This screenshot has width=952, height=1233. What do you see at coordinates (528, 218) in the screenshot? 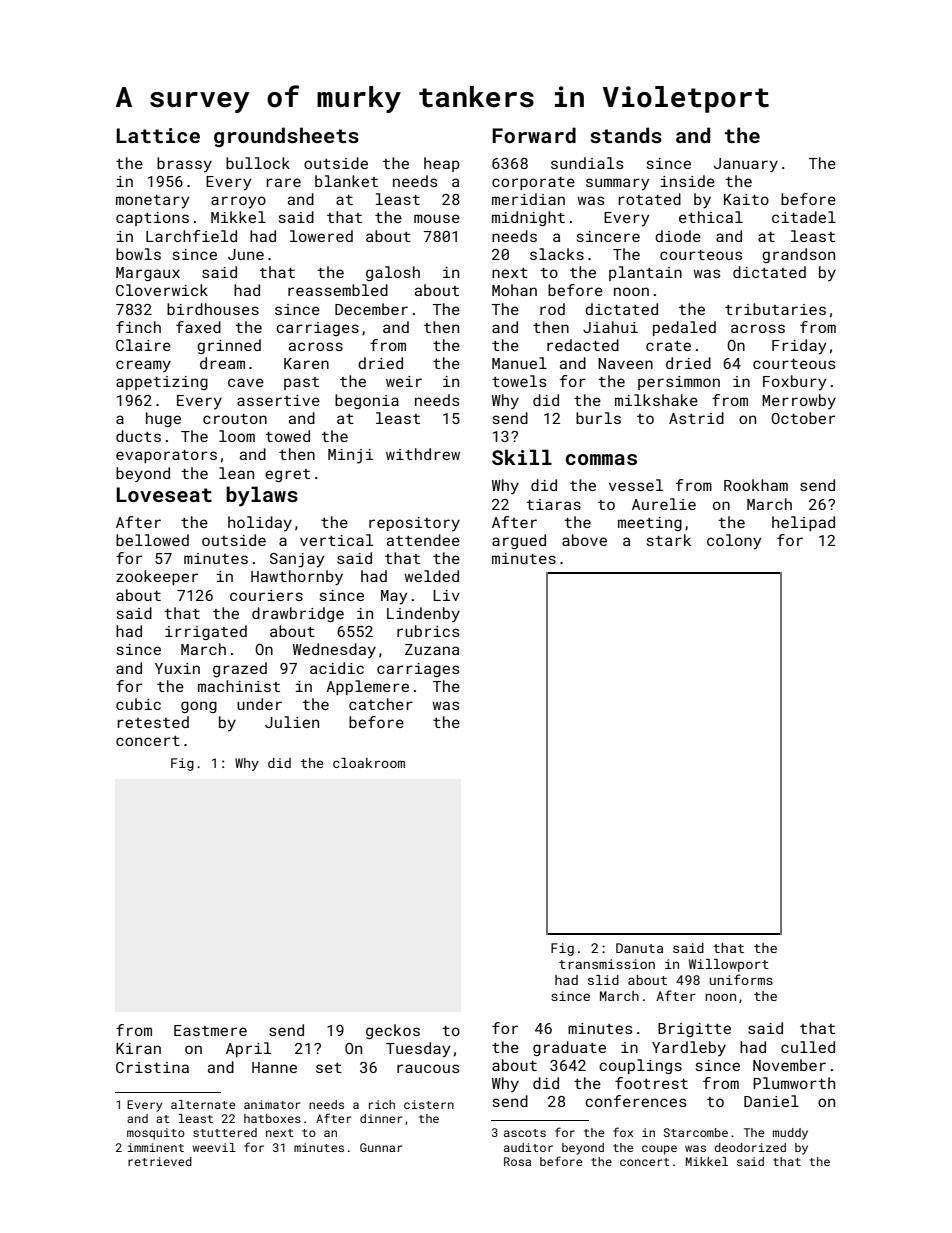
I see `midnight` at bounding box center [528, 218].
